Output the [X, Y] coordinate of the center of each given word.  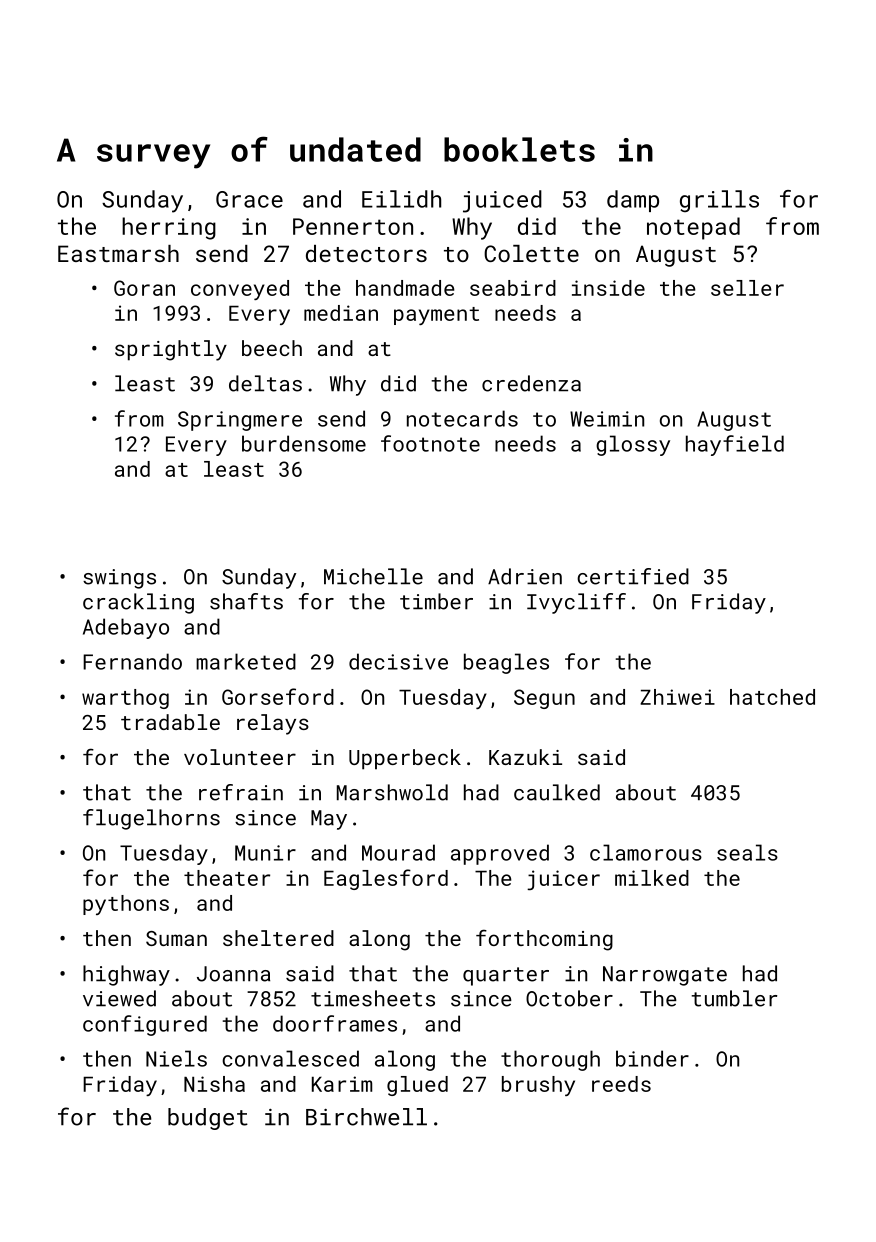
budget [208, 1119]
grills [719, 201]
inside [608, 288]
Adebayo [126, 628]
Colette [531, 253]
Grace [249, 199]
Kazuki [525, 757]
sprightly [171, 350]
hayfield [735, 445]
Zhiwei [677, 697]
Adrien [525, 576]
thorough [550, 1060]
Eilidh [401, 199]
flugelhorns [151, 819]
